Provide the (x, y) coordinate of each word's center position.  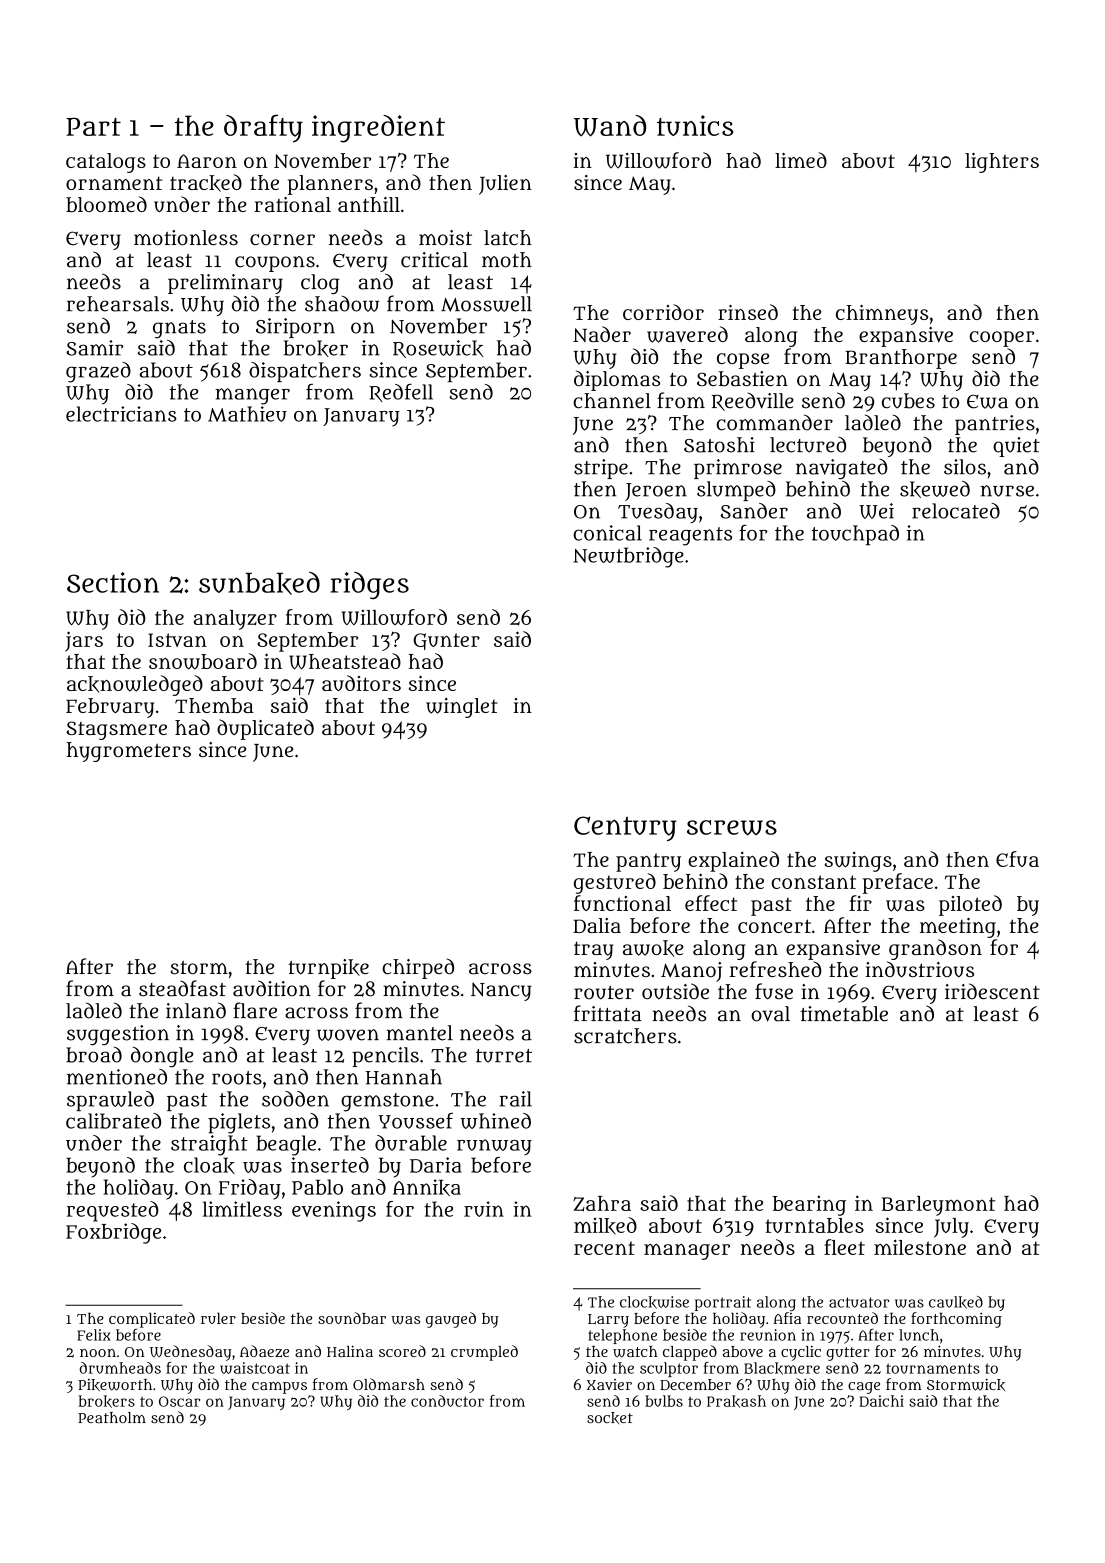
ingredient (378, 129)
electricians (121, 414)
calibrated (113, 1121)
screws (732, 828)
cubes (908, 401)
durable (411, 1143)
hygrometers (129, 752)
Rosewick (438, 349)
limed (801, 160)
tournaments (933, 1368)
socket (610, 1418)
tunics (695, 125)
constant (813, 882)
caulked (956, 1302)
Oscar (179, 1401)
